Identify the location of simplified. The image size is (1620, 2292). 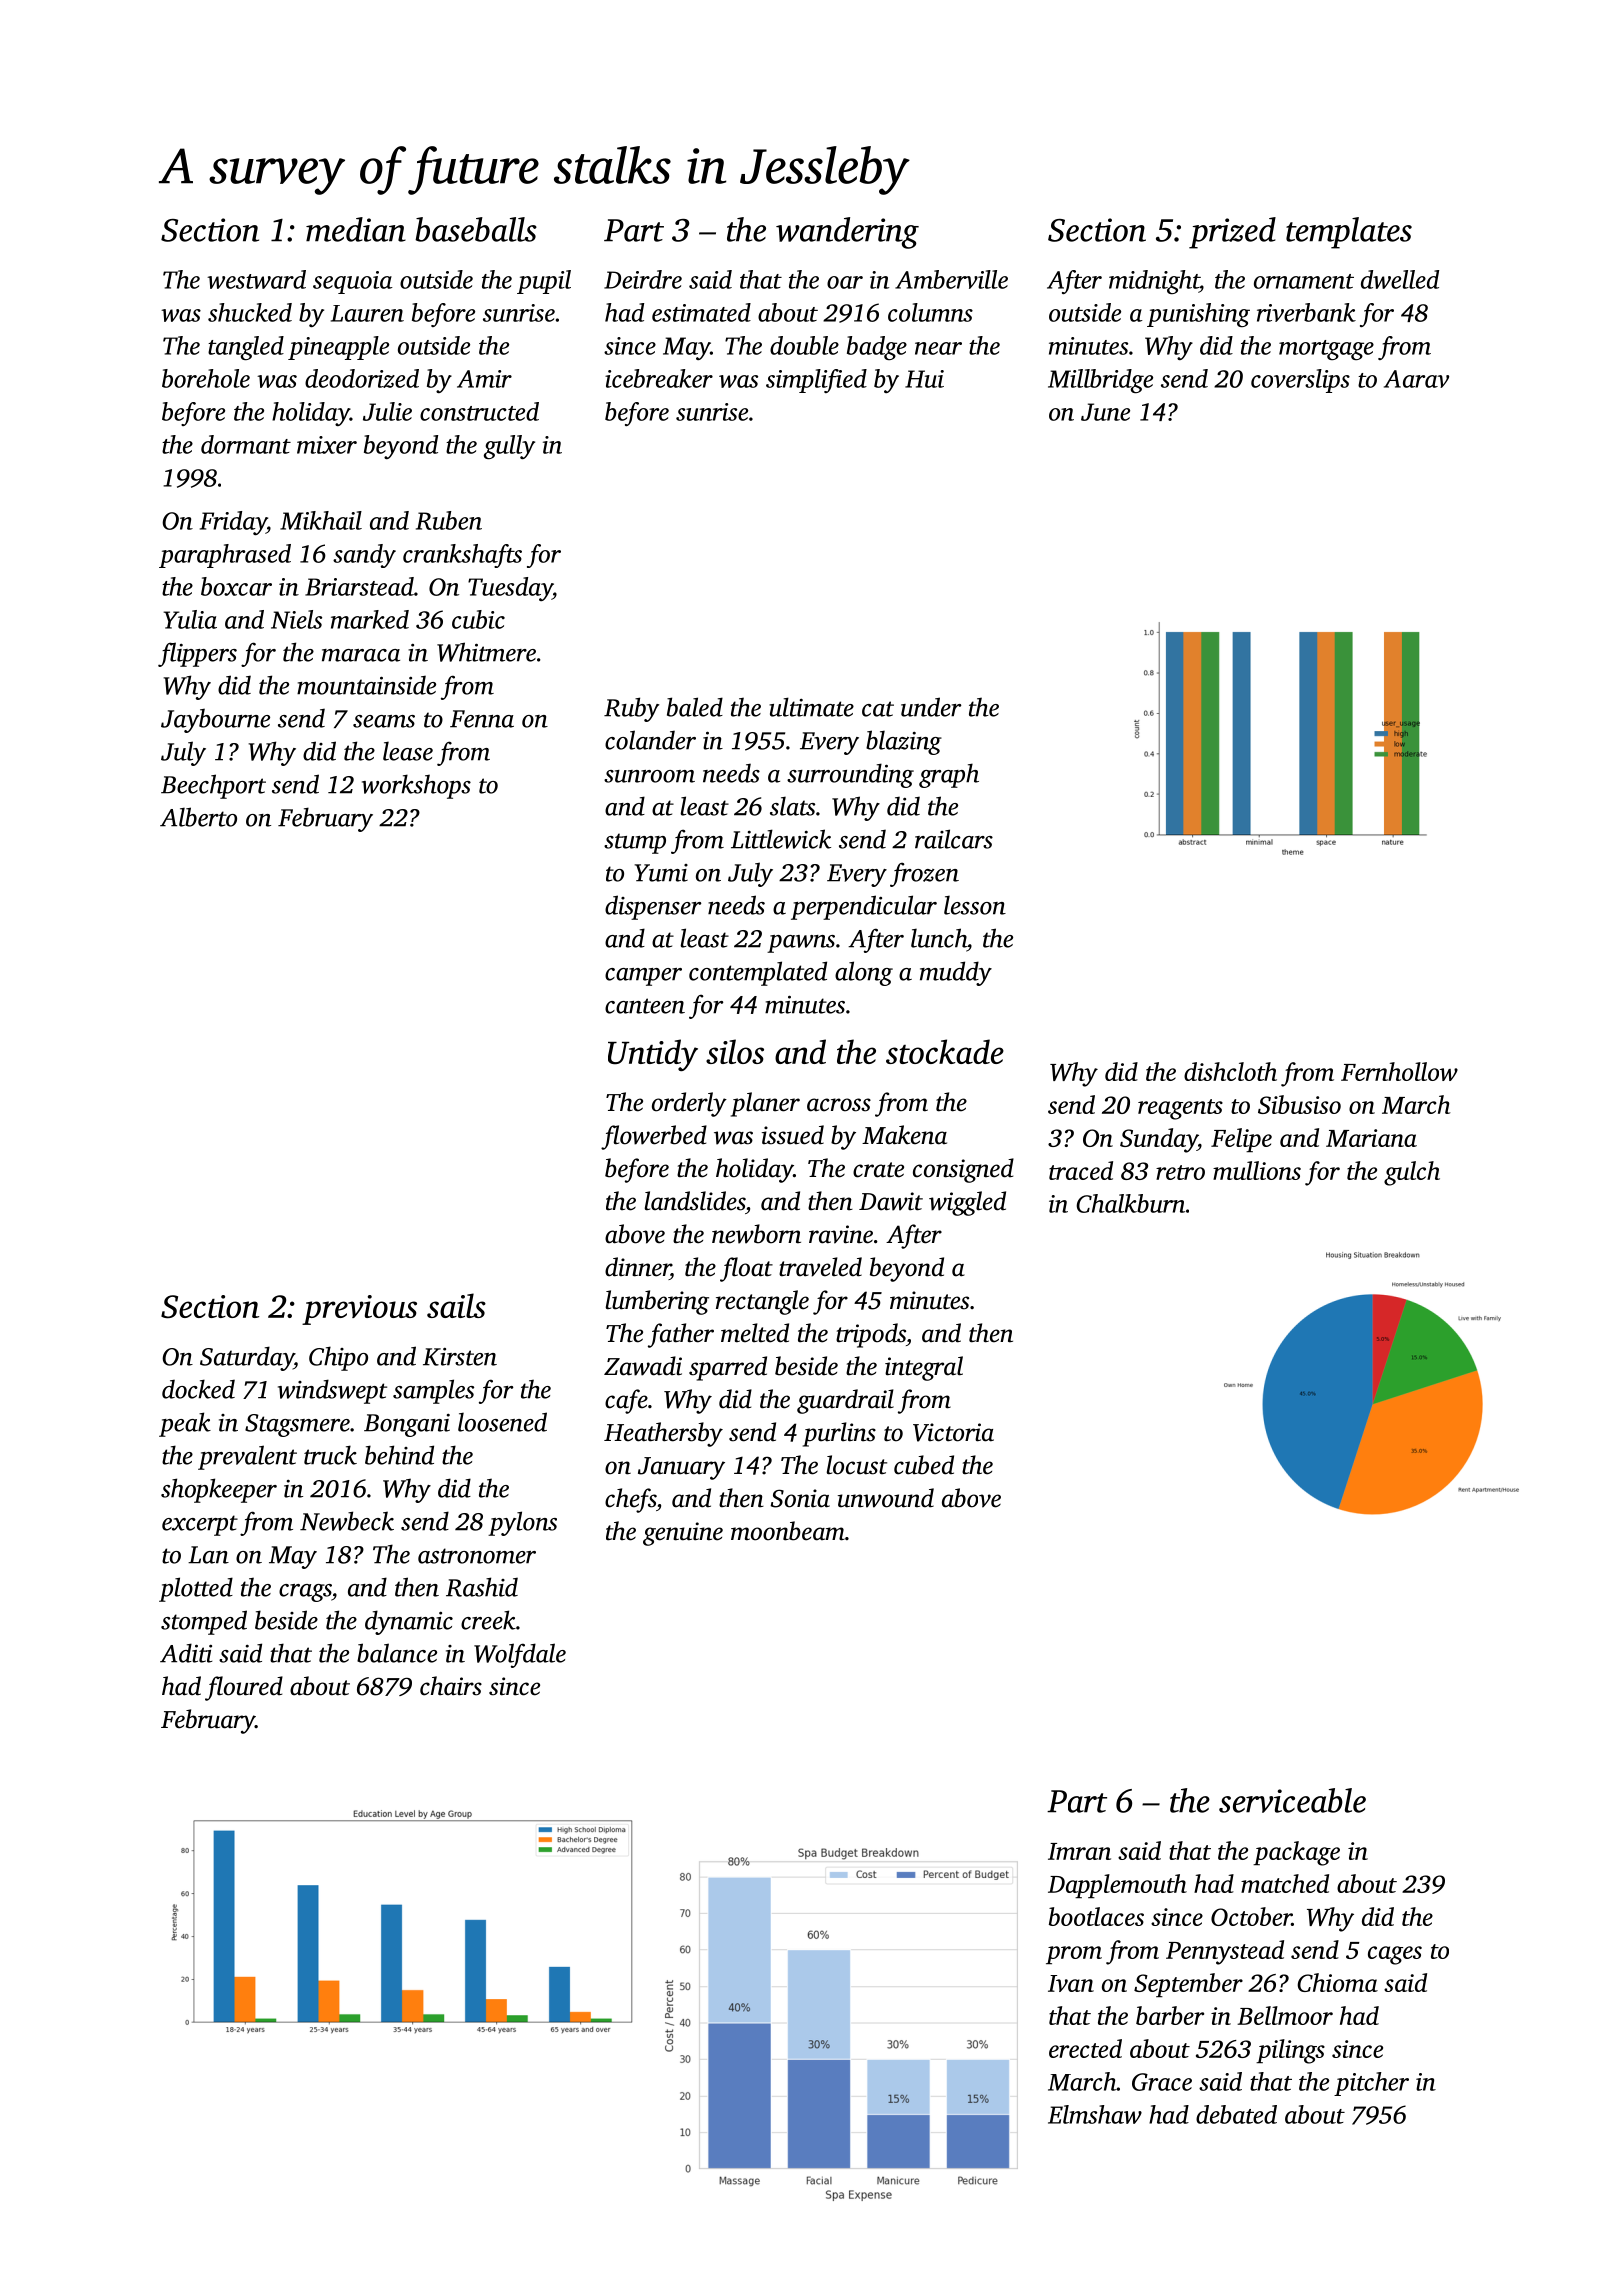
(816, 381).
